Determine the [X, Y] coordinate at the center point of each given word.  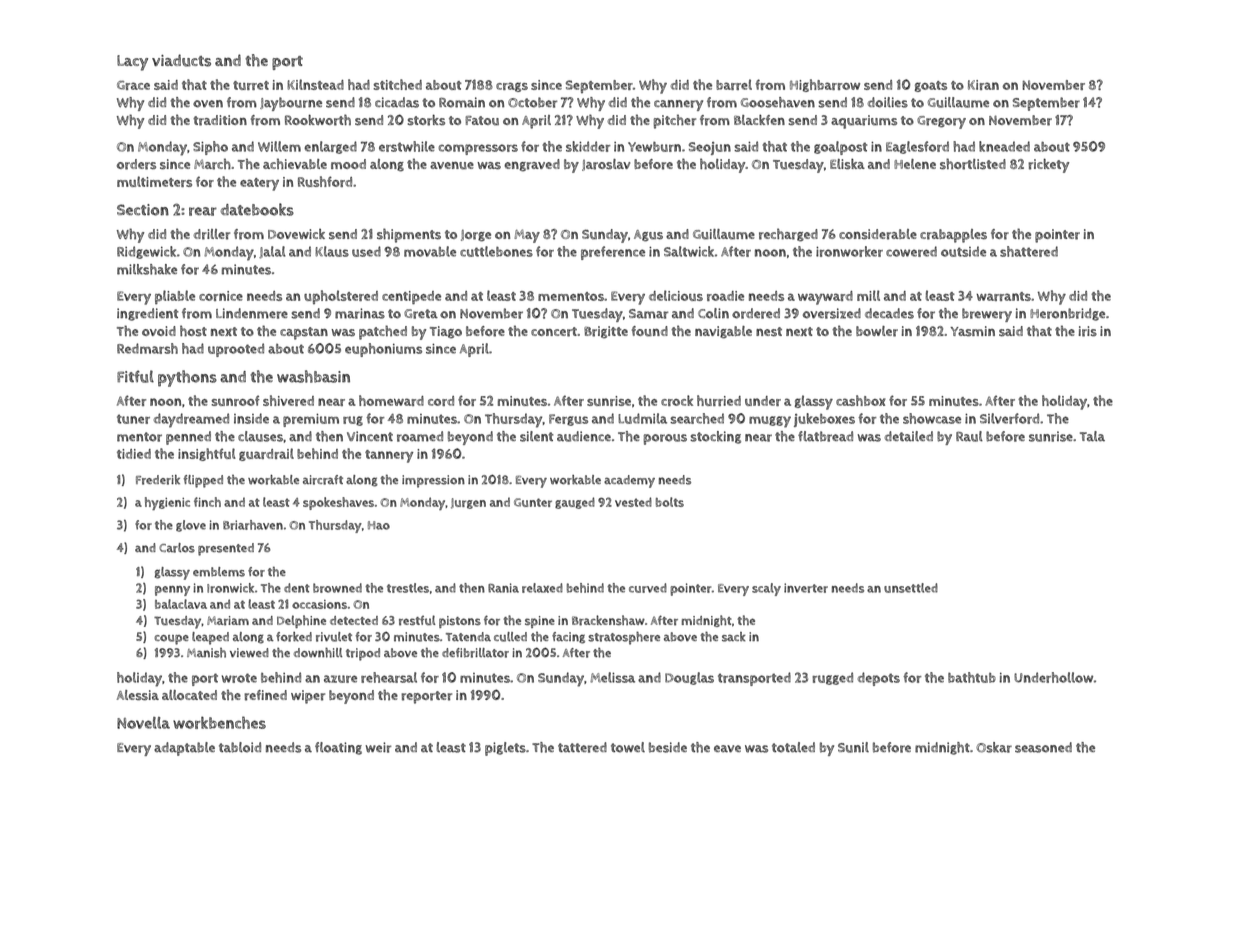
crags [512, 87]
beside [668, 747]
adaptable [184, 749]
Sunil [853, 747]
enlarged [330, 147]
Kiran [983, 85]
